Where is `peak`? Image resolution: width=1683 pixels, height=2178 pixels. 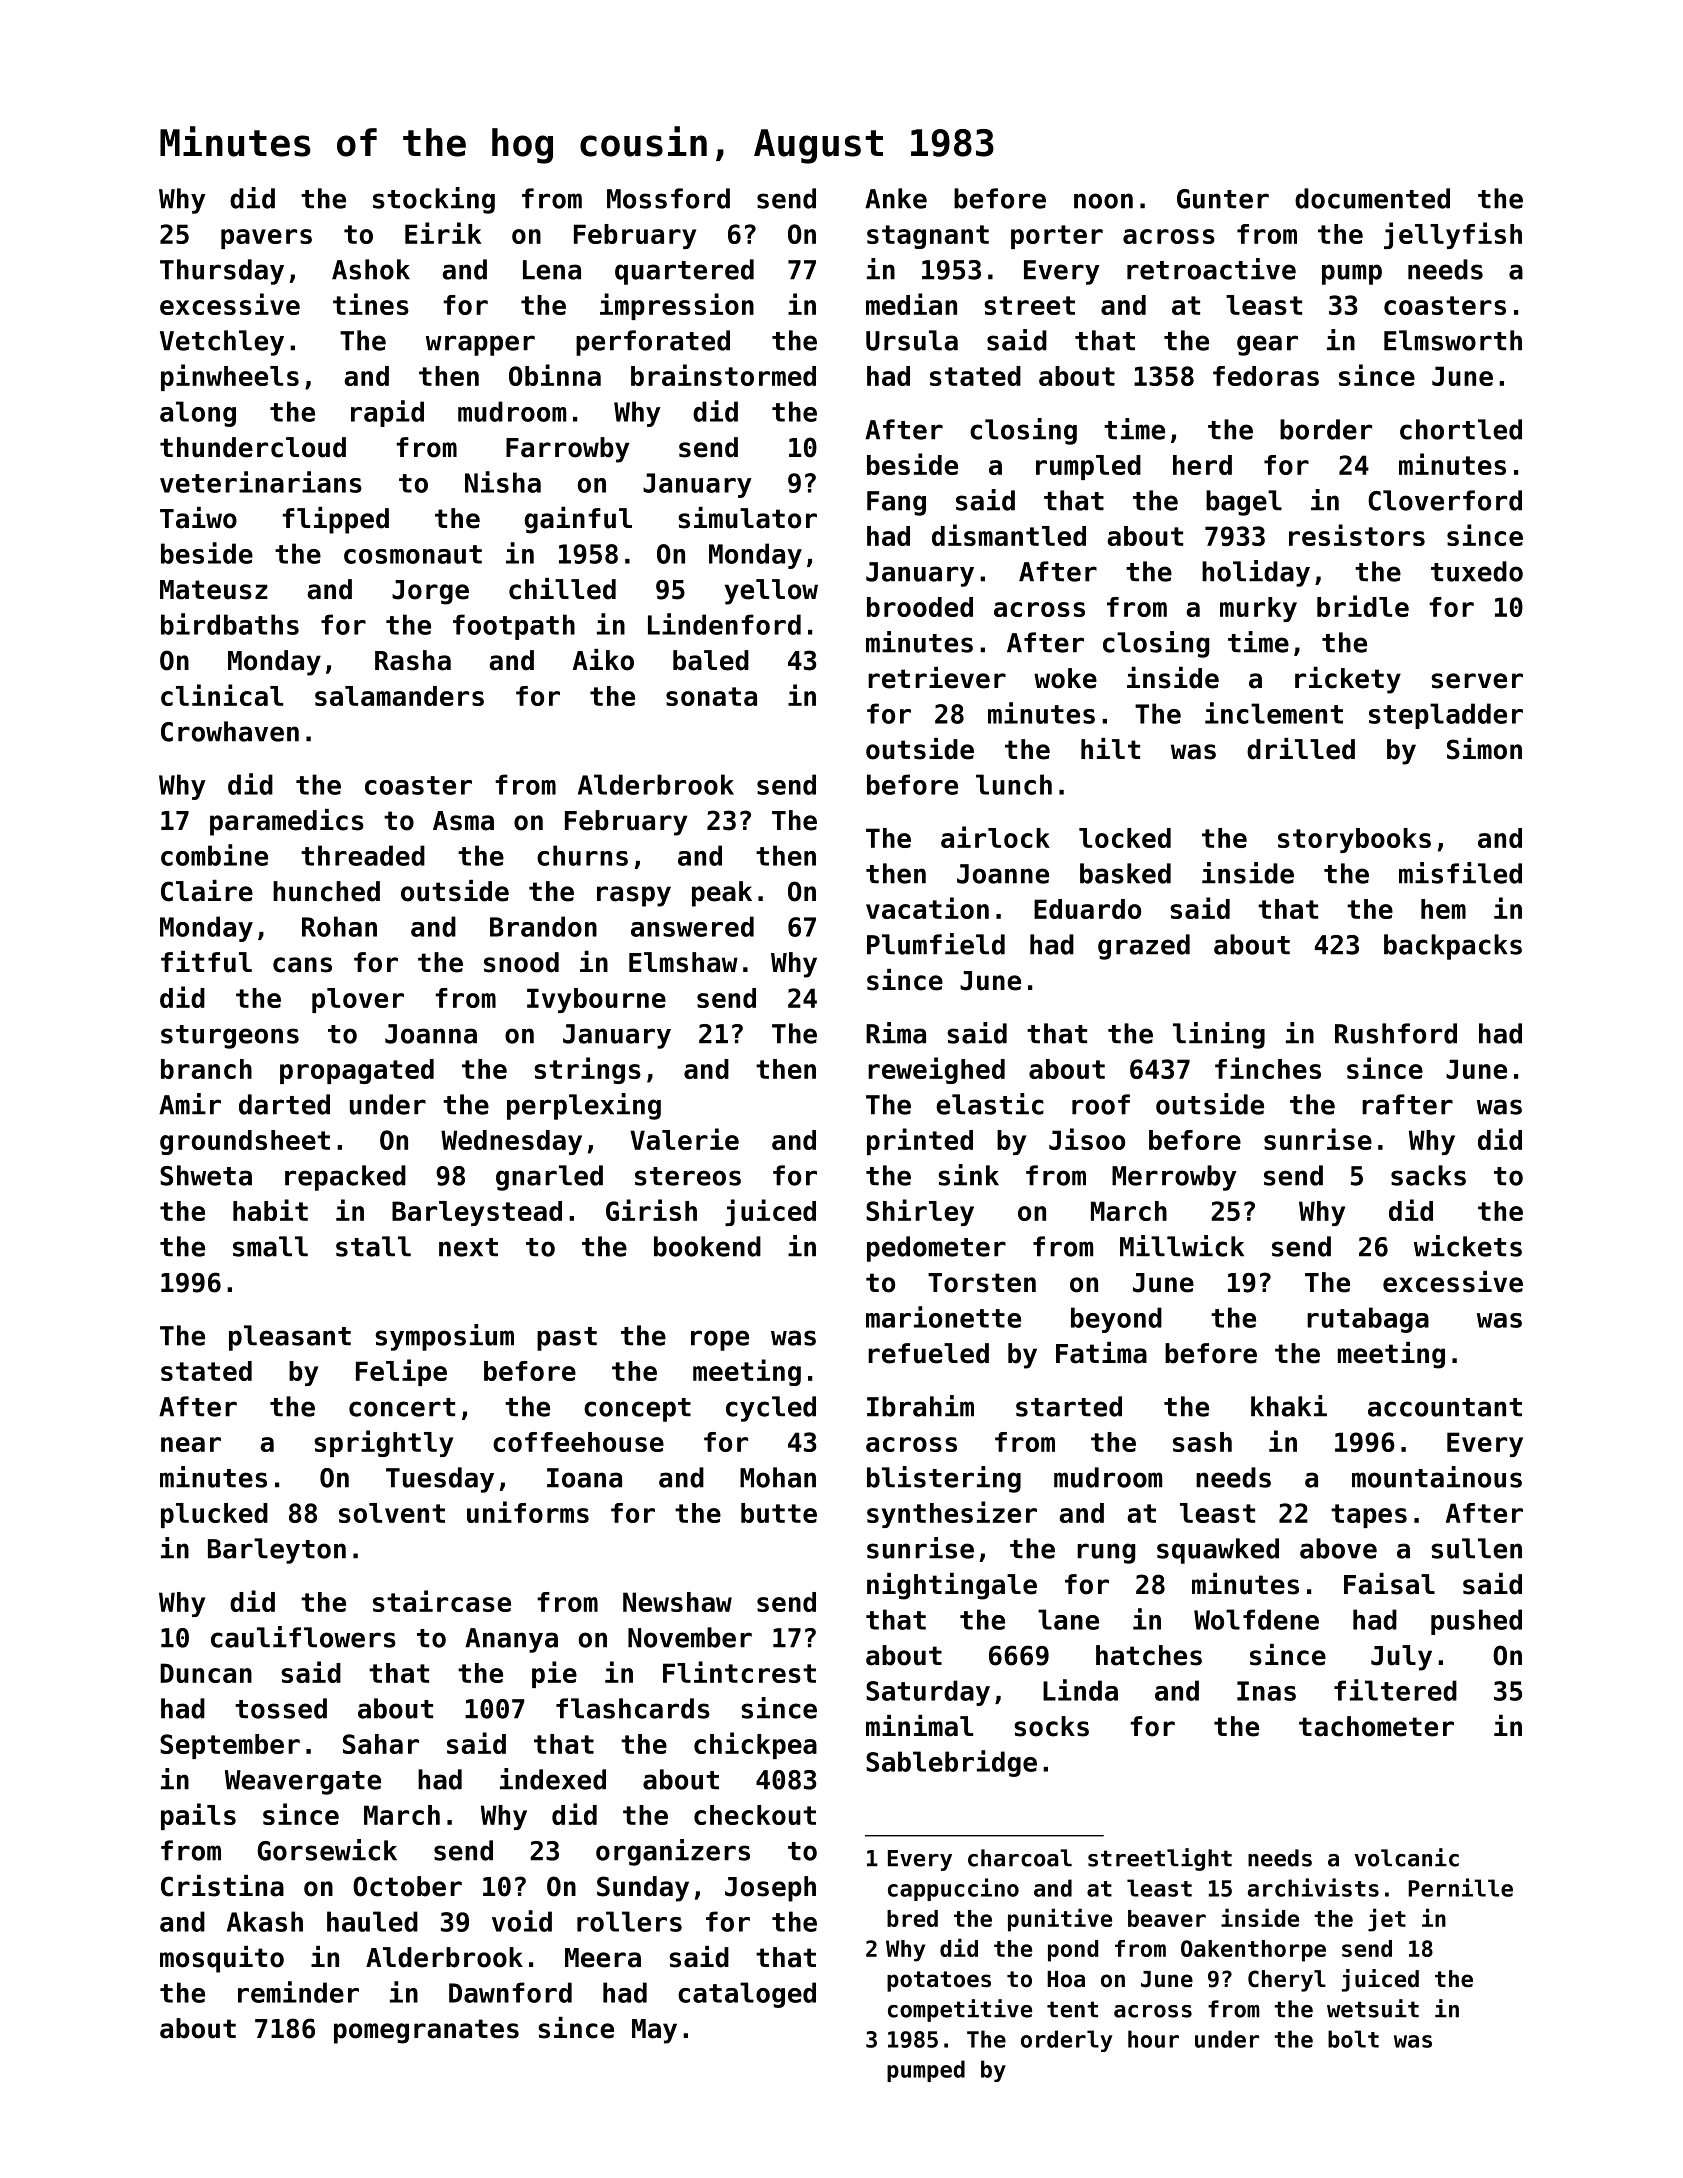
peak is located at coordinates (722, 894).
